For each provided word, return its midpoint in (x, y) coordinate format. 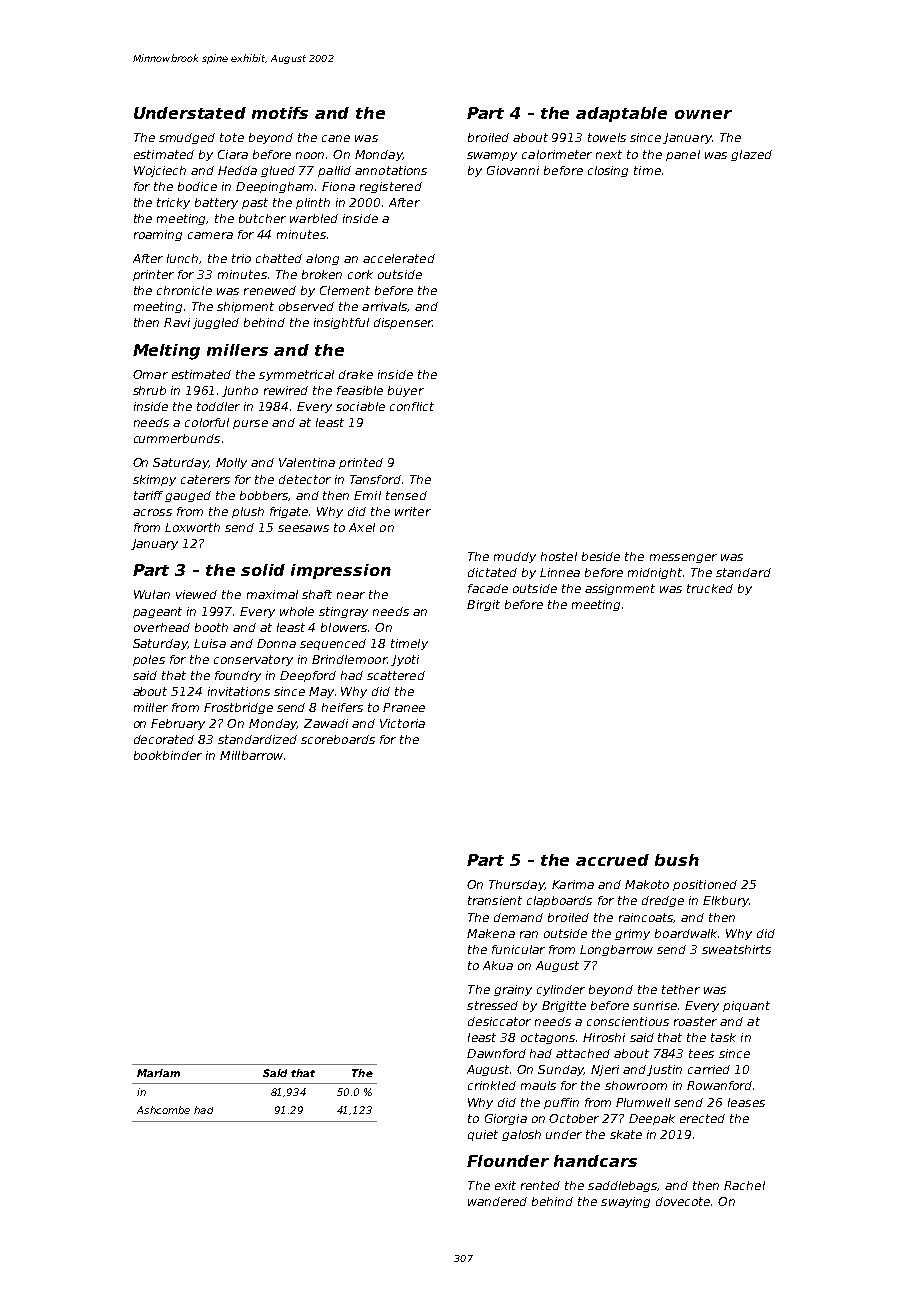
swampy (492, 156)
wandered (497, 1201)
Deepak (652, 1119)
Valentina (307, 462)
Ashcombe (163, 1110)
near (351, 595)
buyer (406, 391)
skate (626, 1134)
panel (683, 155)
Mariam (158, 1073)
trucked (710, 588)
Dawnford (496, 1053)
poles (149, 660)
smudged (187, 138)
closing (608, 171)
